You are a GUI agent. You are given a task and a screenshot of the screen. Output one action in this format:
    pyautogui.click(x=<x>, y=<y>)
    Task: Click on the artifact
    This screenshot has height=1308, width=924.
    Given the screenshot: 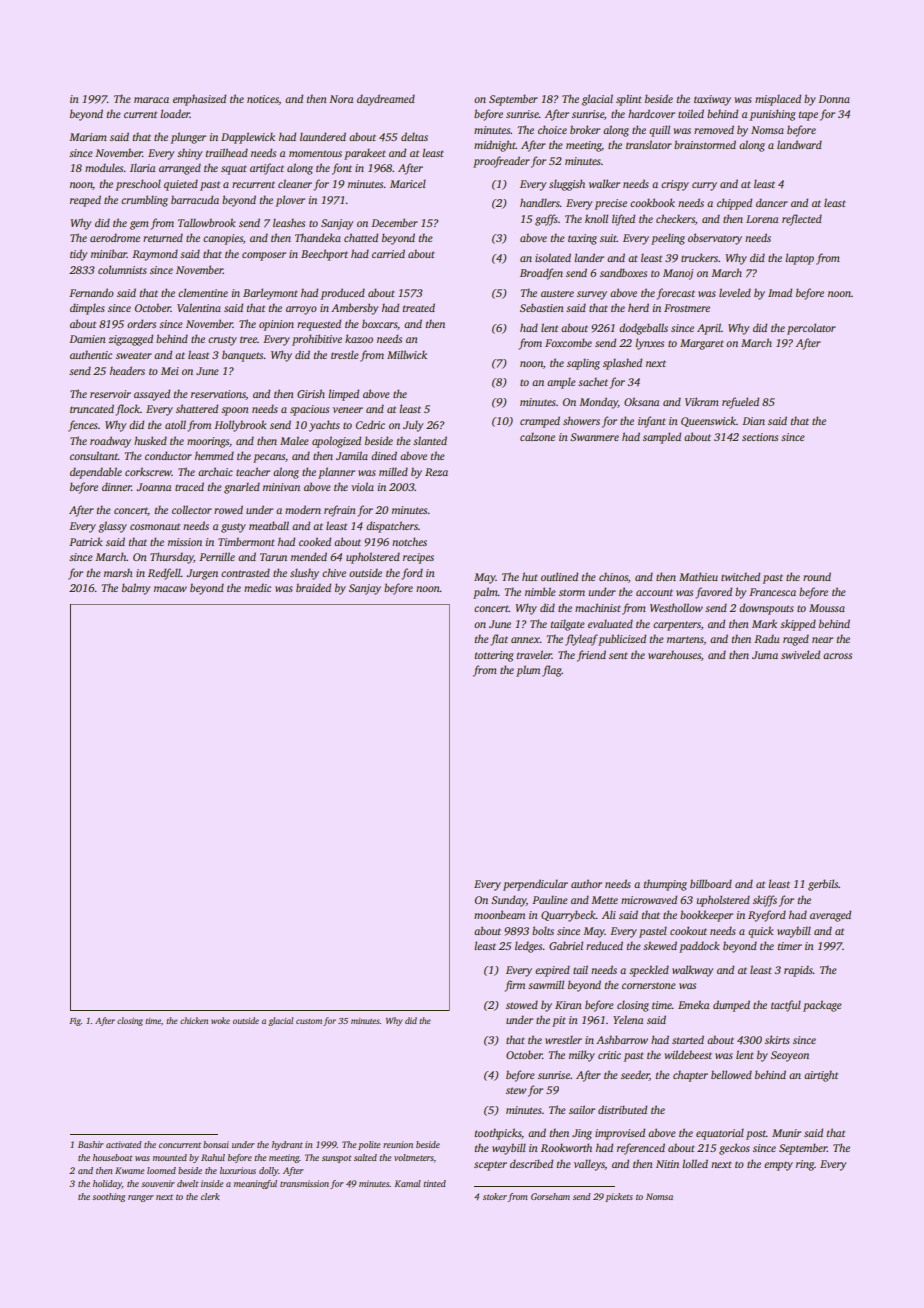 What is the action you would take?
    pyautogui.click(x=267, y=169)
